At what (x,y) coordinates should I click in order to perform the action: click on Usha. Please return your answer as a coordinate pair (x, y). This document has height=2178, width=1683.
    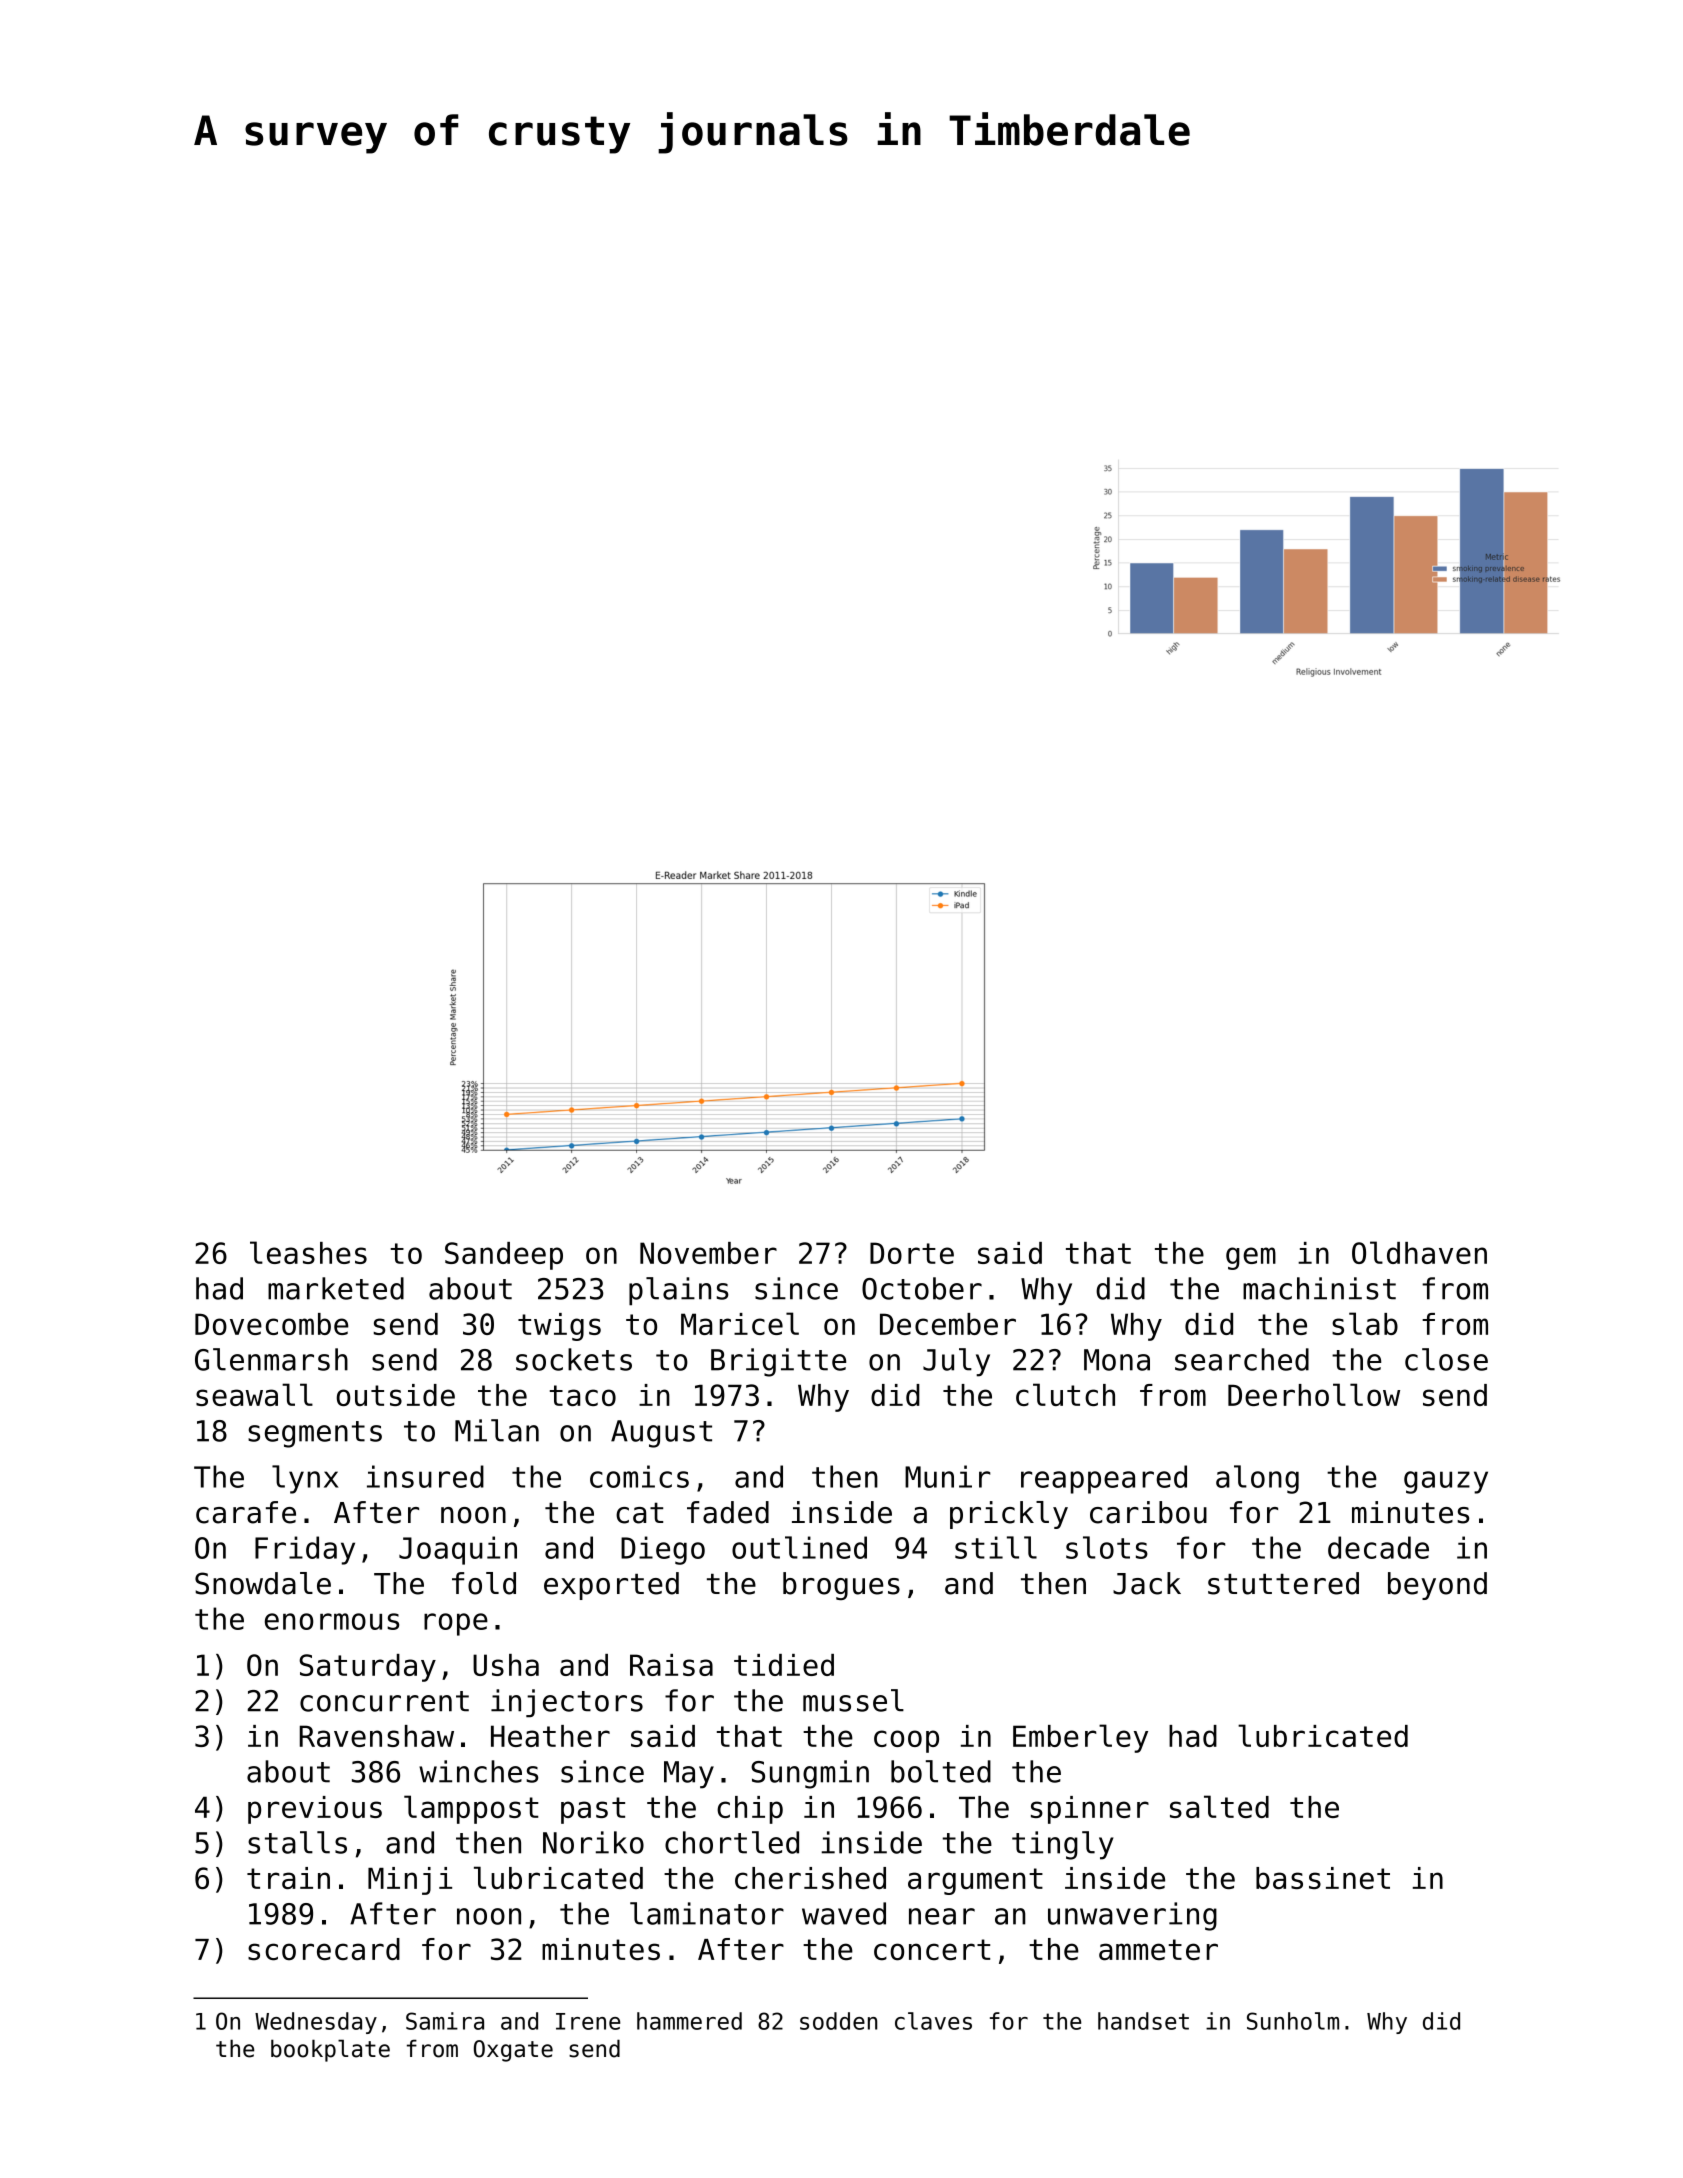
    Looking at the image, I should click on (506, 1665).
